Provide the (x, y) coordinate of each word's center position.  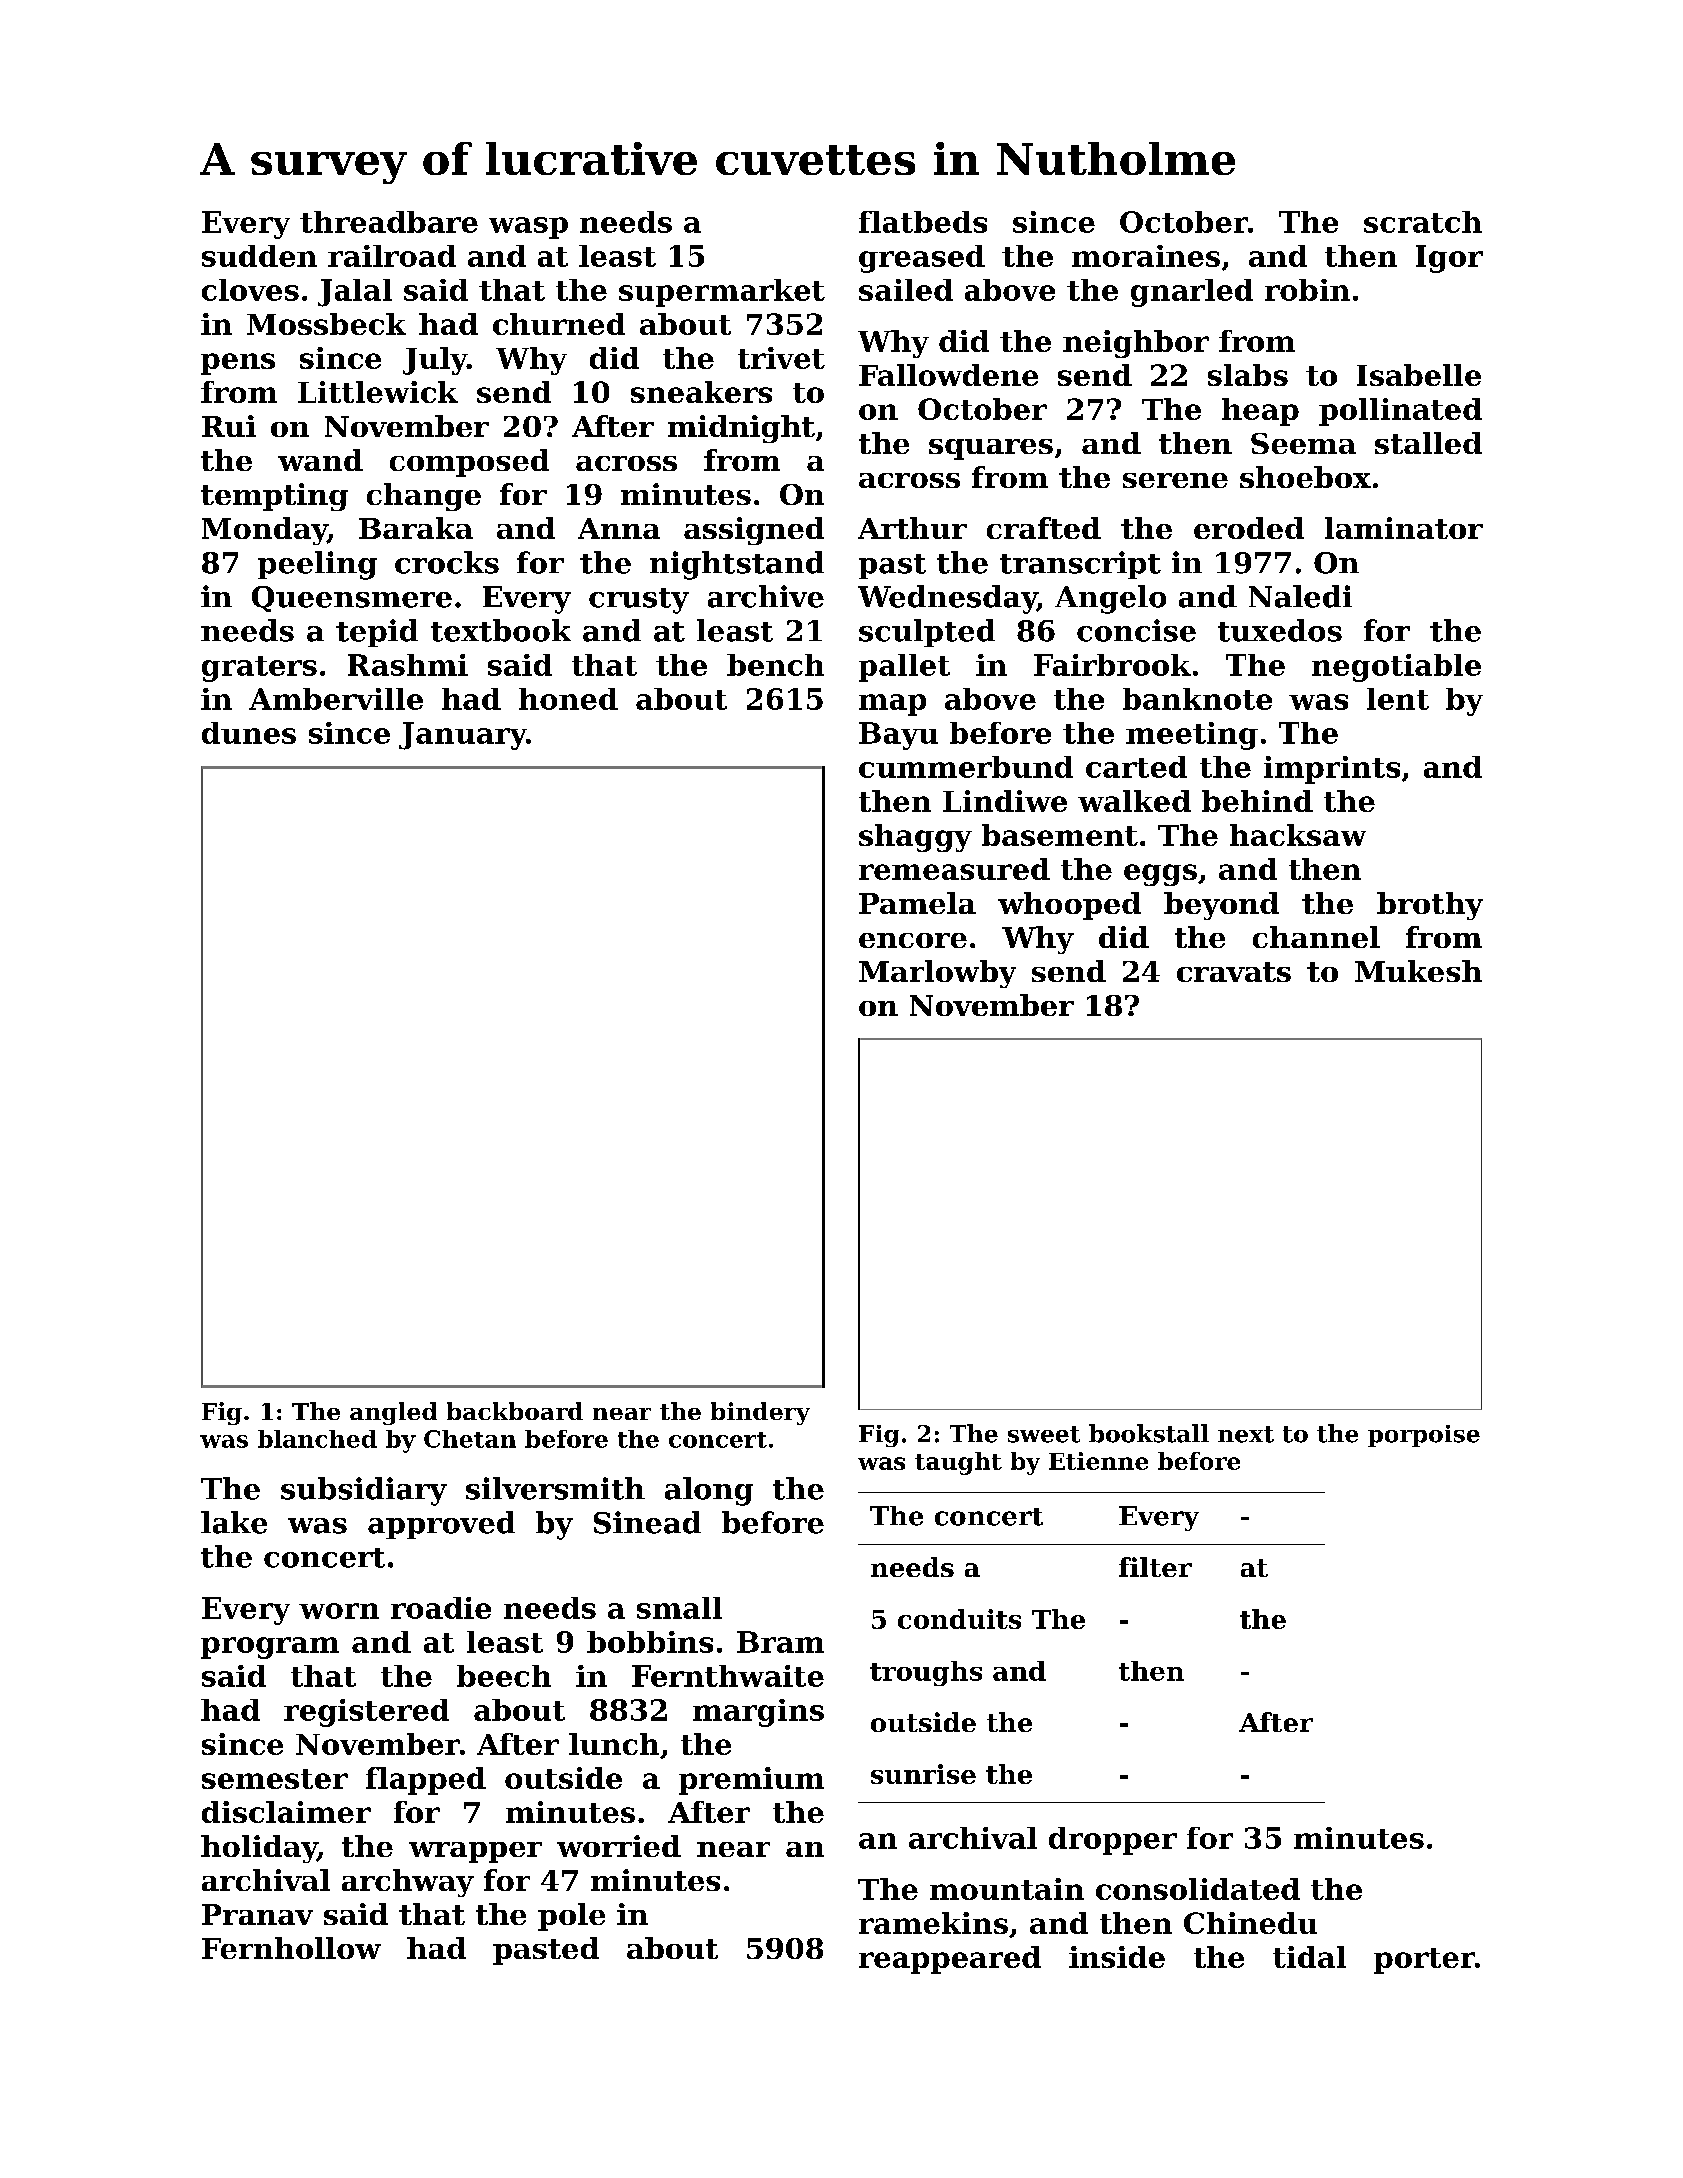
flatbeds (923, 222)
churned (559, 324)
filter (1155, 1567)
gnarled (1192, 293)
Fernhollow (291, 1948)
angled (393, 1413)
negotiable (1396, 668)
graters (259, 669)
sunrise (923, 1774)
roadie (441, 1608)
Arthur (912, 528)
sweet (1044, 1434)
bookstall (1149, 1433)
